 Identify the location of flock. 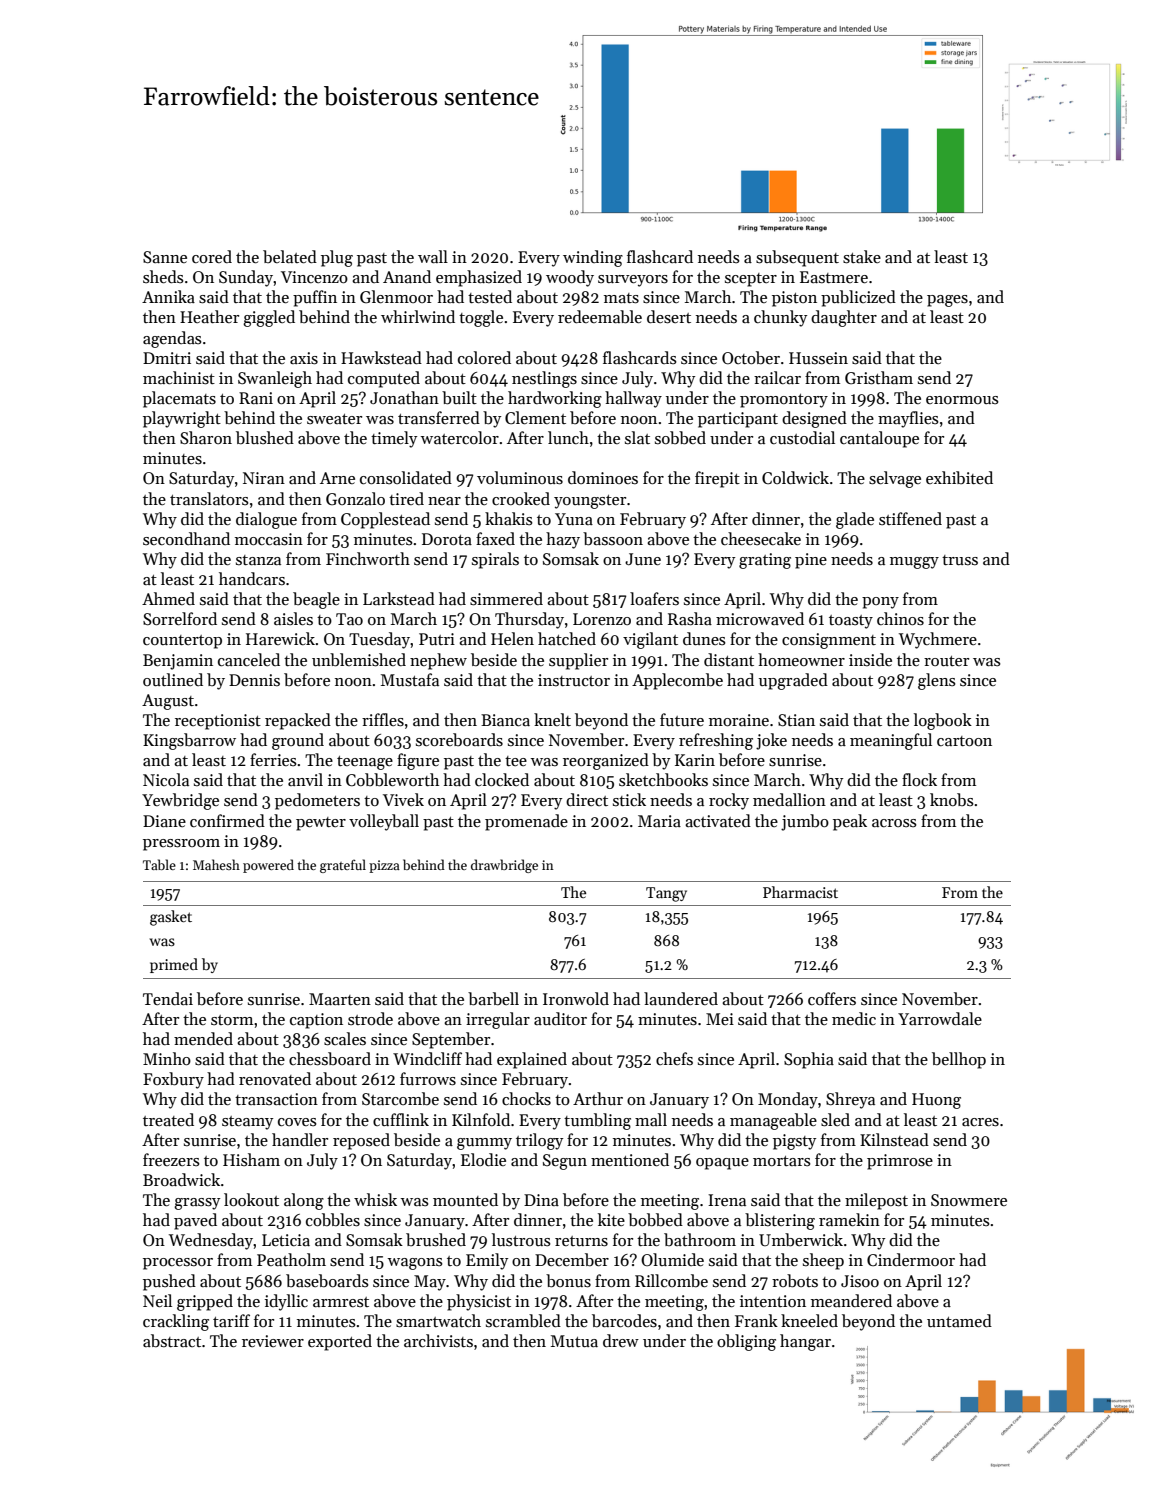
(919, 779).
